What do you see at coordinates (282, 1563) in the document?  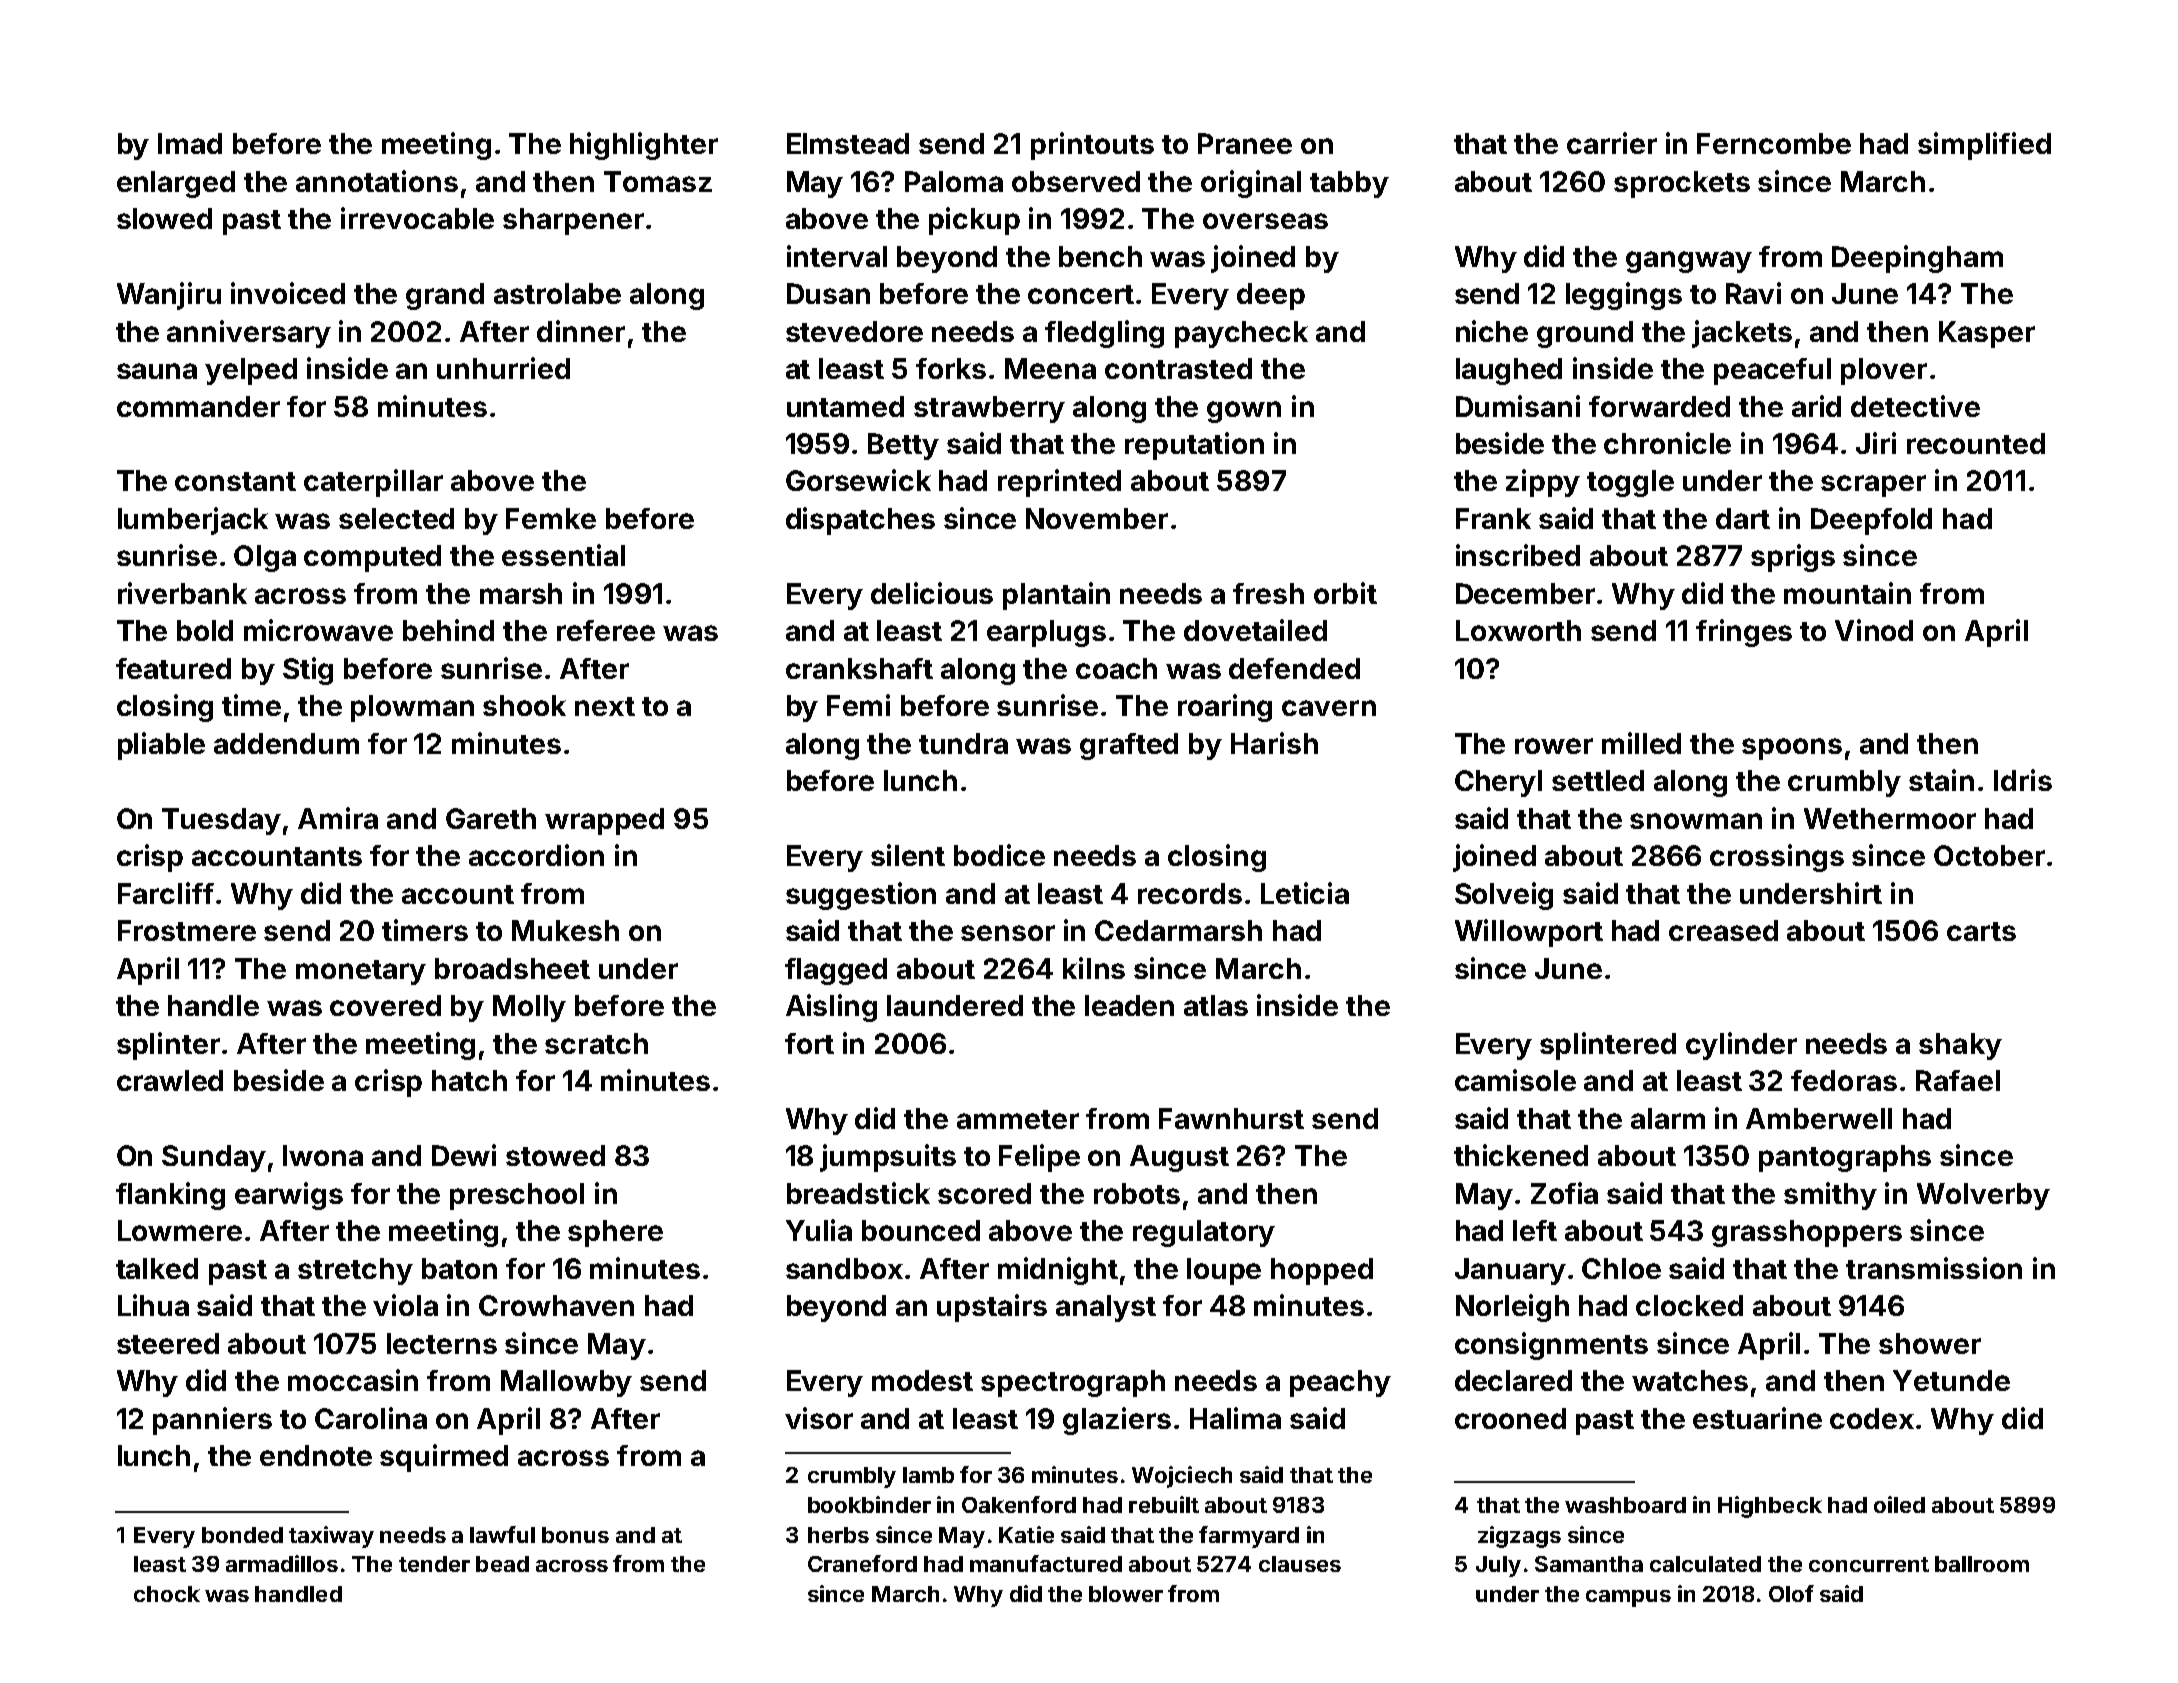 I see `armadillos` at bounding box center [282, 1563].
